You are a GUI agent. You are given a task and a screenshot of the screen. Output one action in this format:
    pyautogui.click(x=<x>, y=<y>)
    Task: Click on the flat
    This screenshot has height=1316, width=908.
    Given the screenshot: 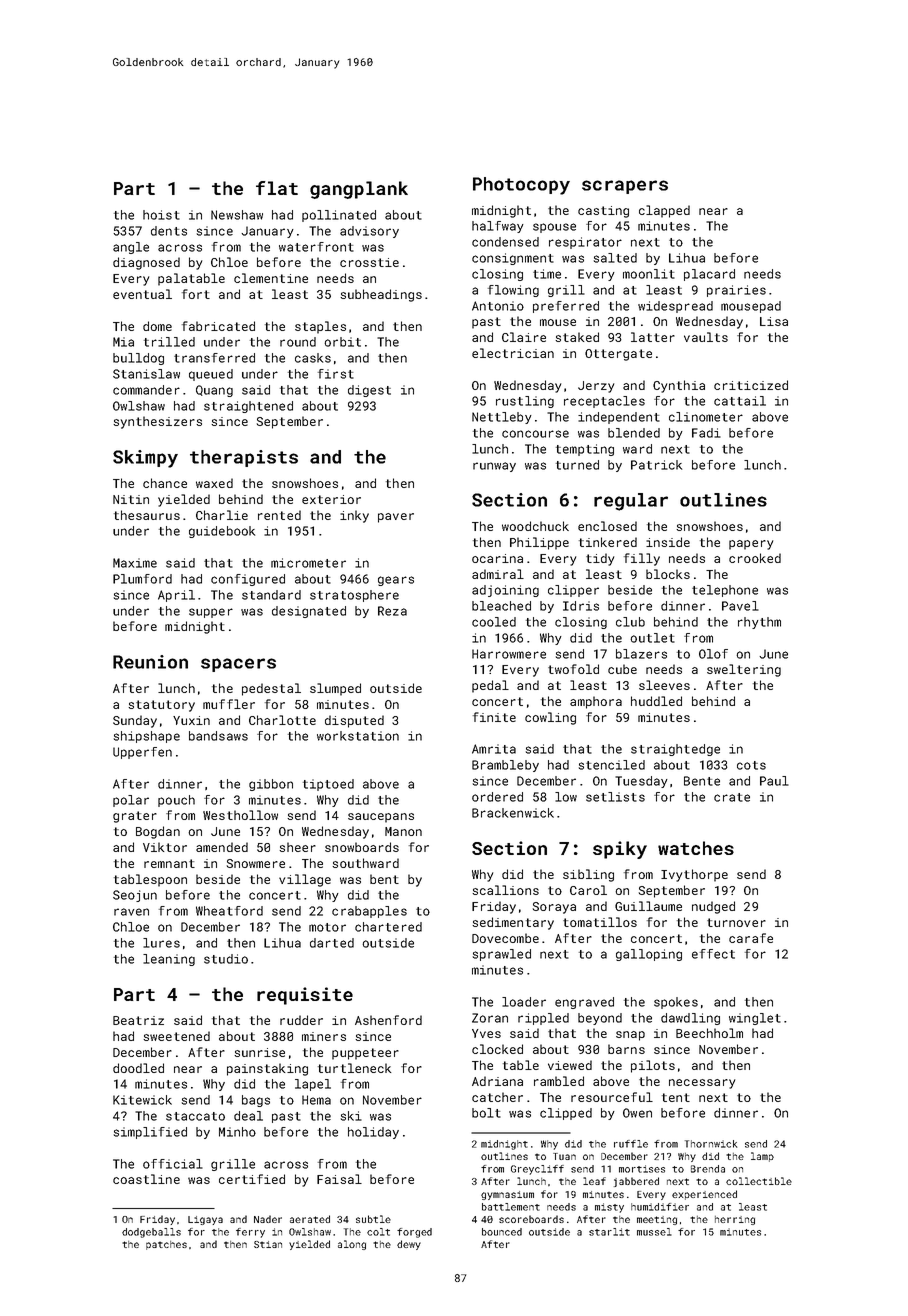 What is the action you would take?
    pyautogui.click(x=277, y=188)
